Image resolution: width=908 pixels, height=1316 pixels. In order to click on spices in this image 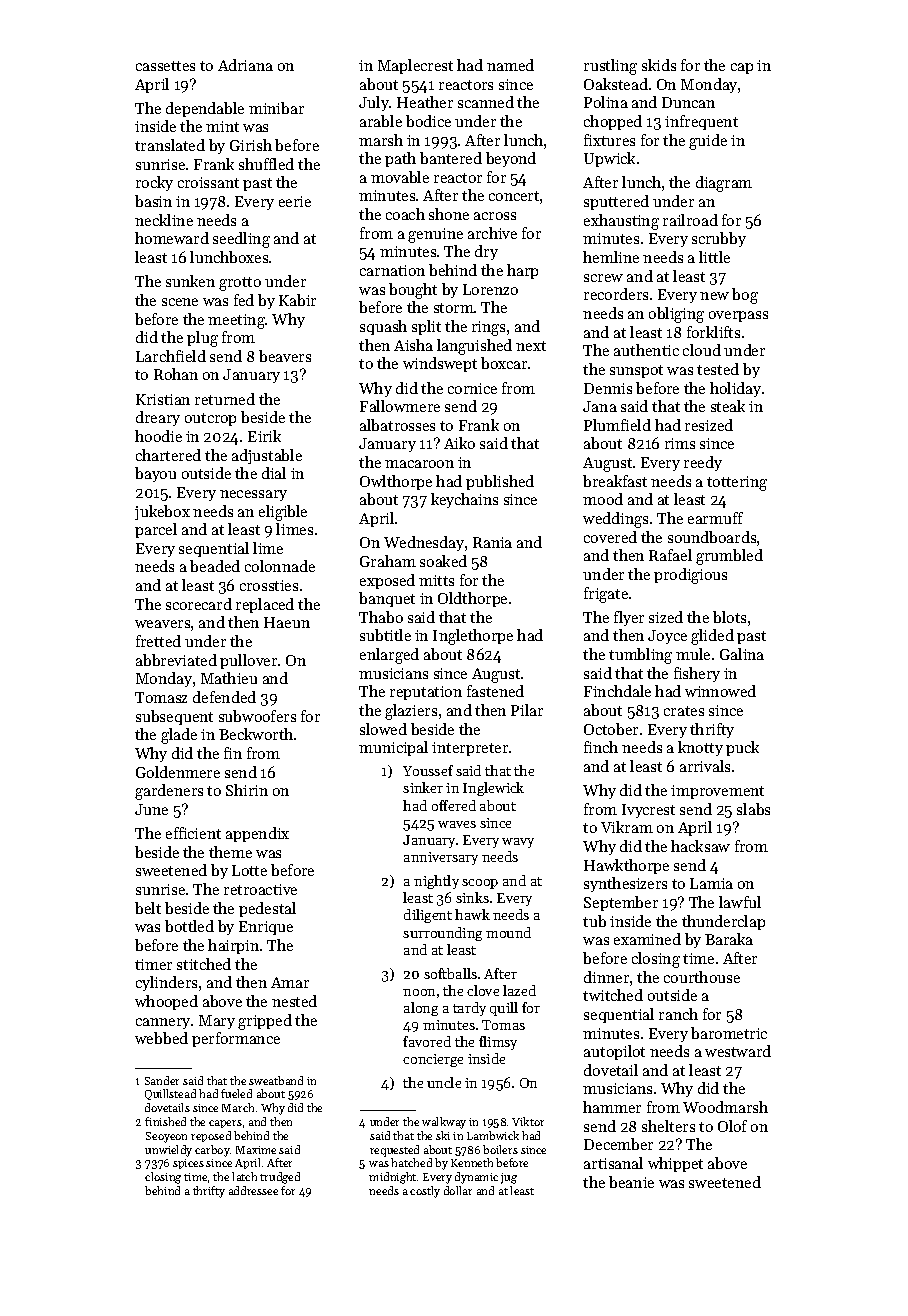, I will do `click(188, 1164)`.
